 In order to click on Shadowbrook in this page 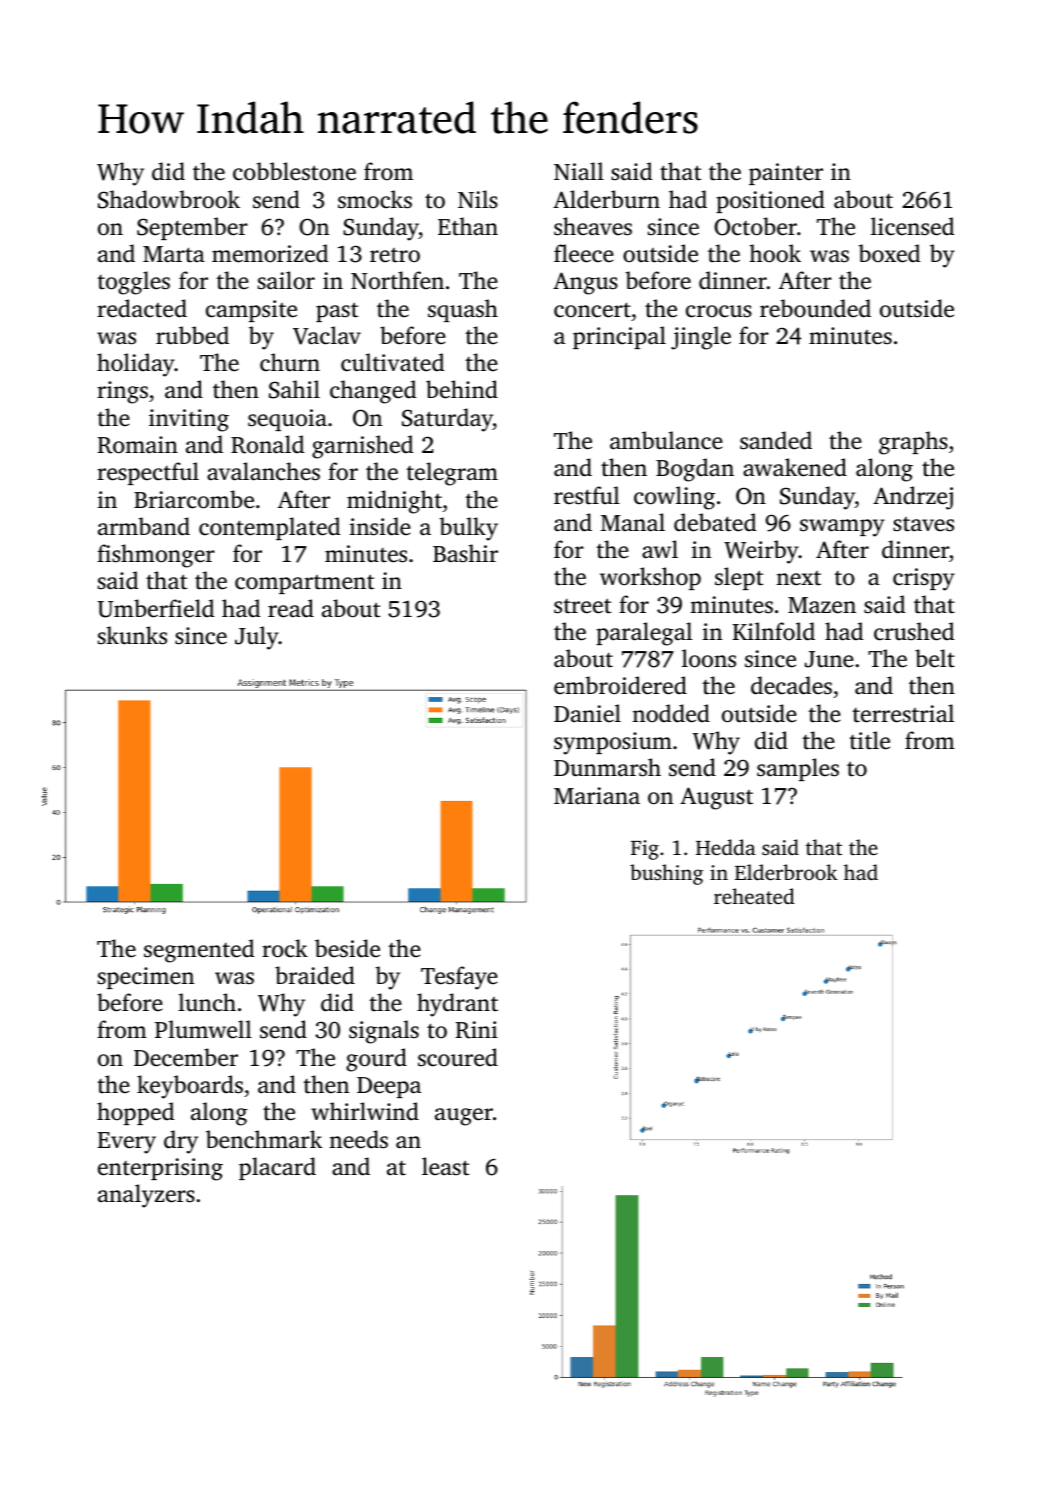, I will do `click(169, 199)`.
